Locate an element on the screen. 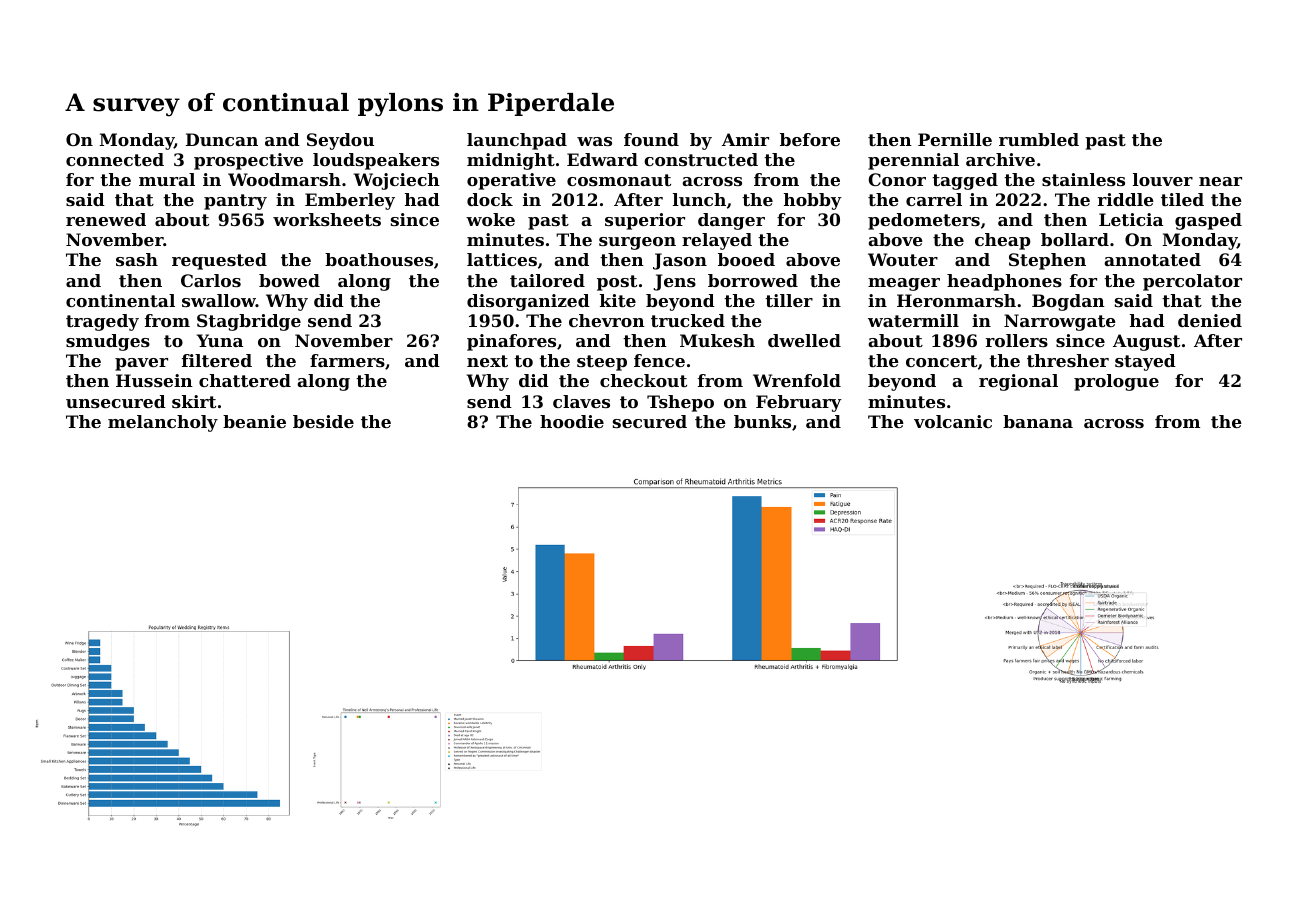 This screenshot has height=924, width=1308. archive is located at coordinates (1000, 159).
